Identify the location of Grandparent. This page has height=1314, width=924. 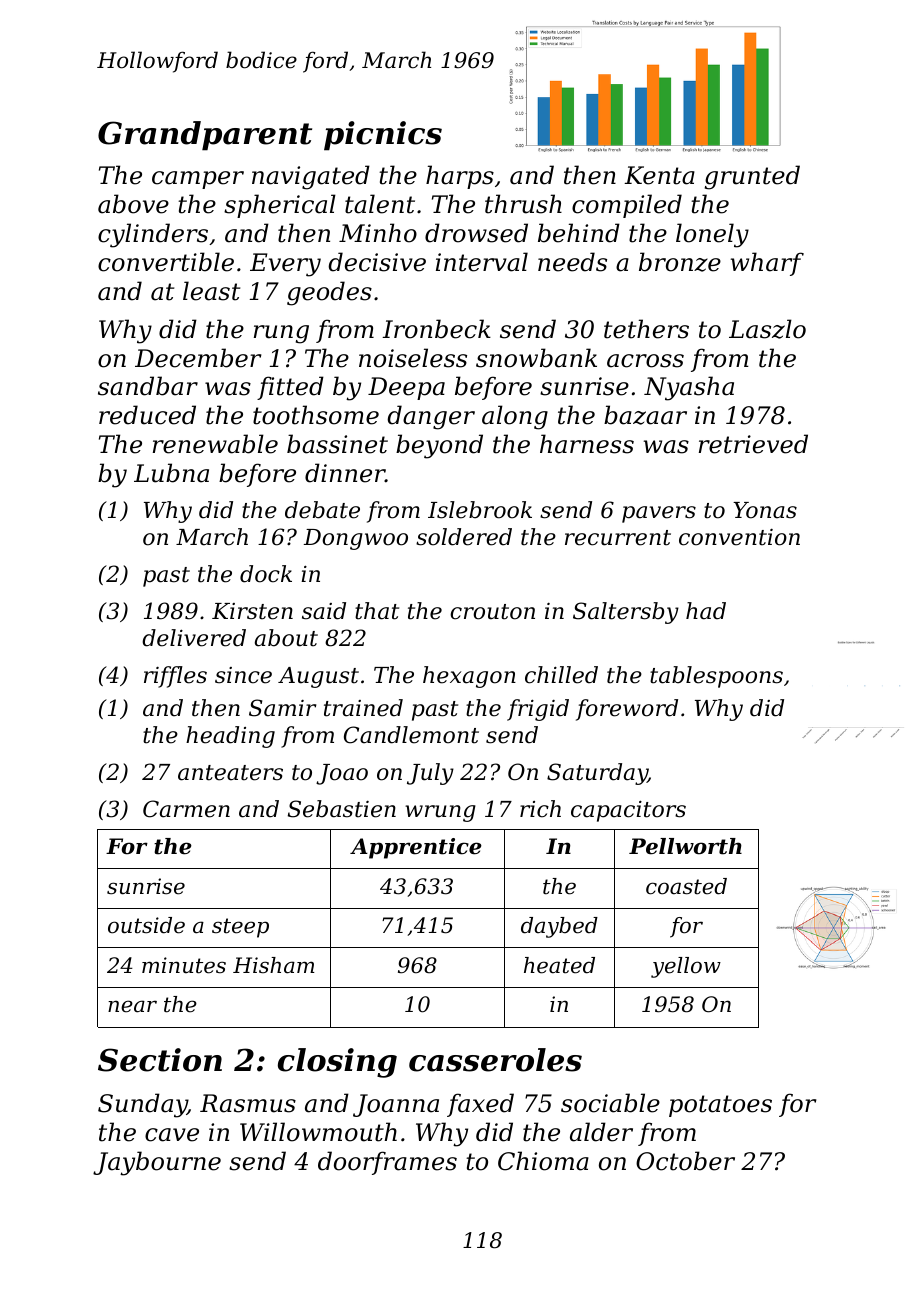
(205, 136).
